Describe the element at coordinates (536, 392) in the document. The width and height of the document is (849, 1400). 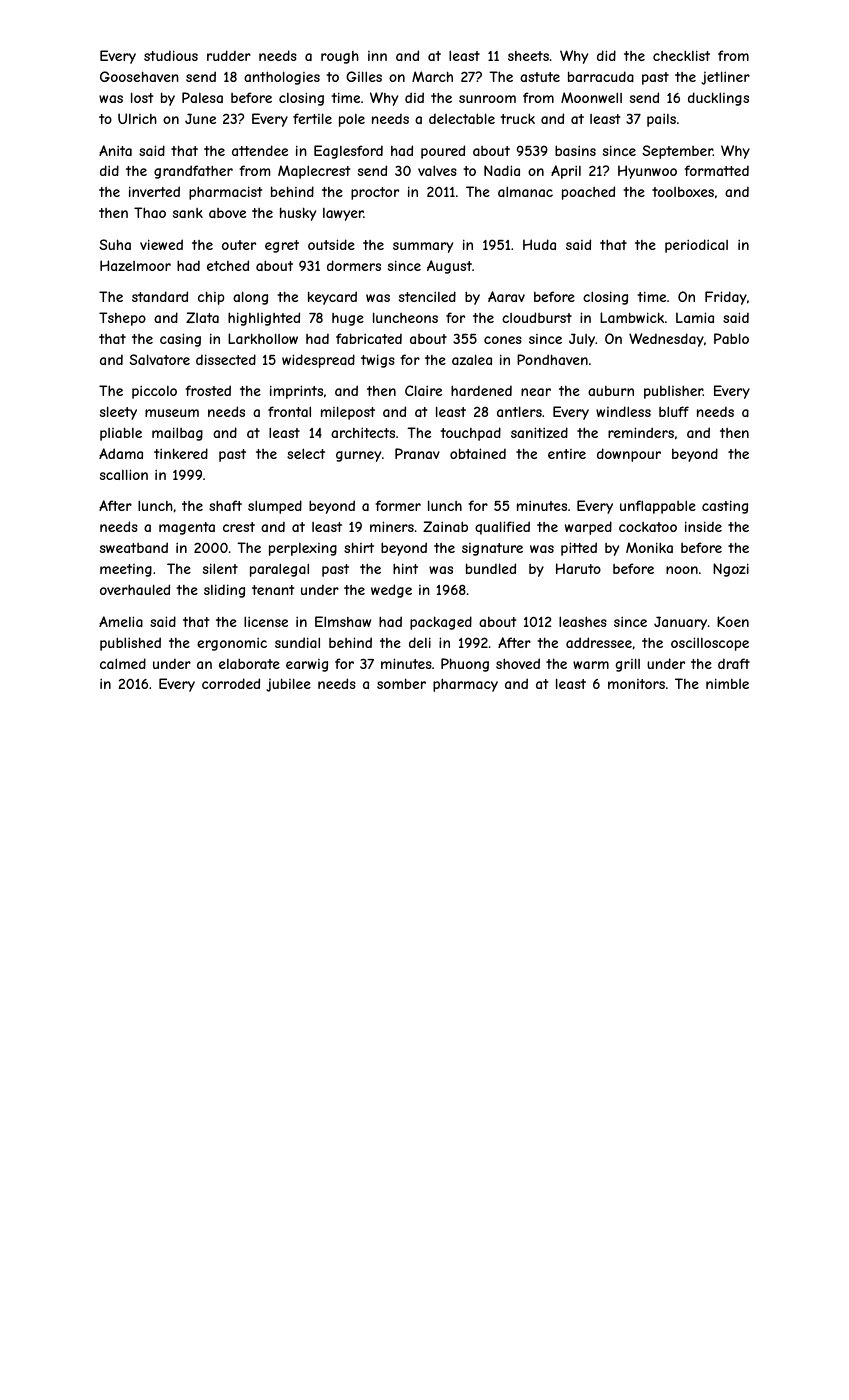
I see `near` at that location.
